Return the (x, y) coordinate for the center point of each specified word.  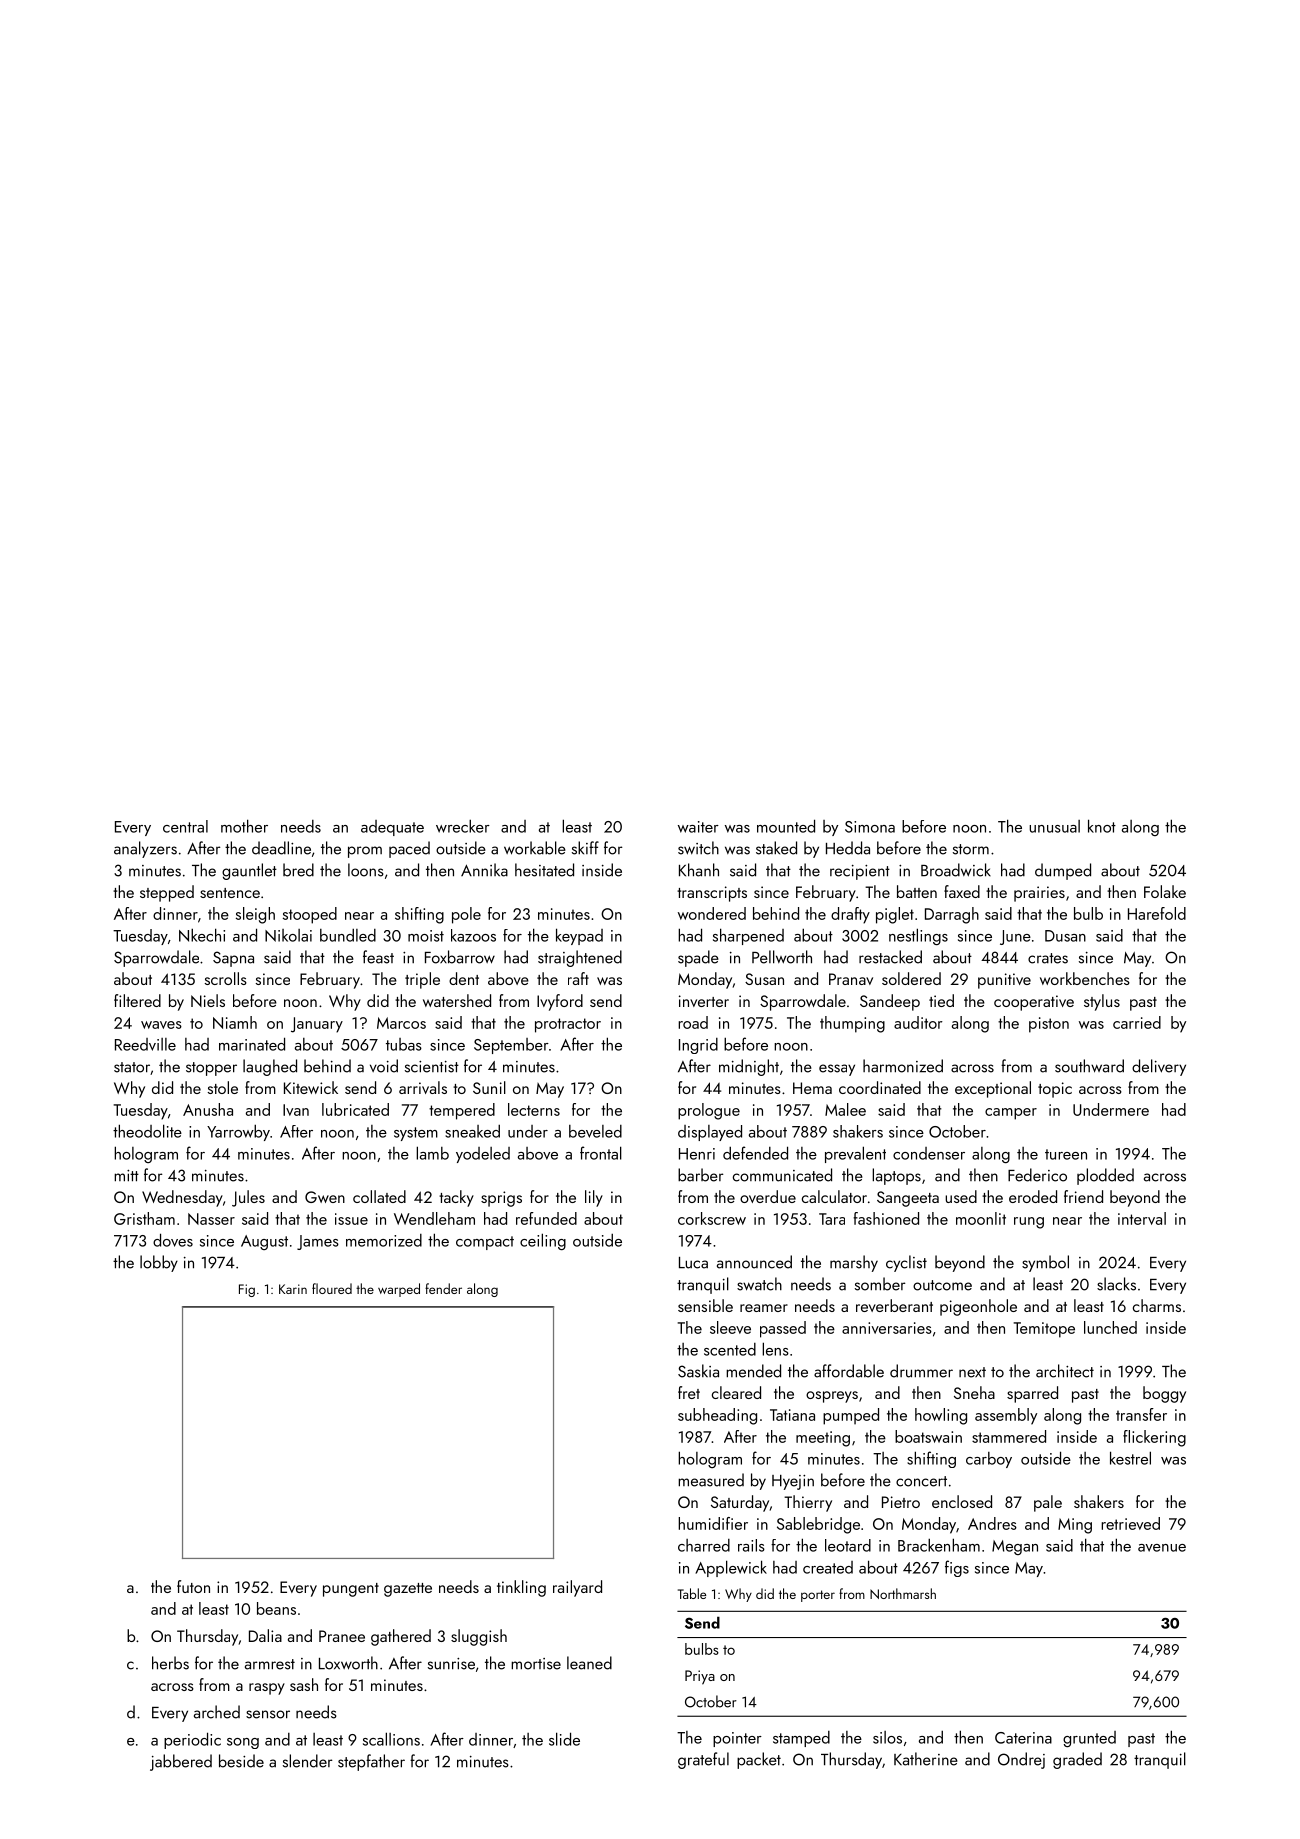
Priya (700, 1677)
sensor (268, 1714)
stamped (801, 1739)
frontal (601, 1153)
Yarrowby (238, 1132)
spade (698, 958)
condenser (929, 1153)
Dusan (1065, 936)
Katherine (926, 1759)
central (185, 826)
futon (193, 1586)
